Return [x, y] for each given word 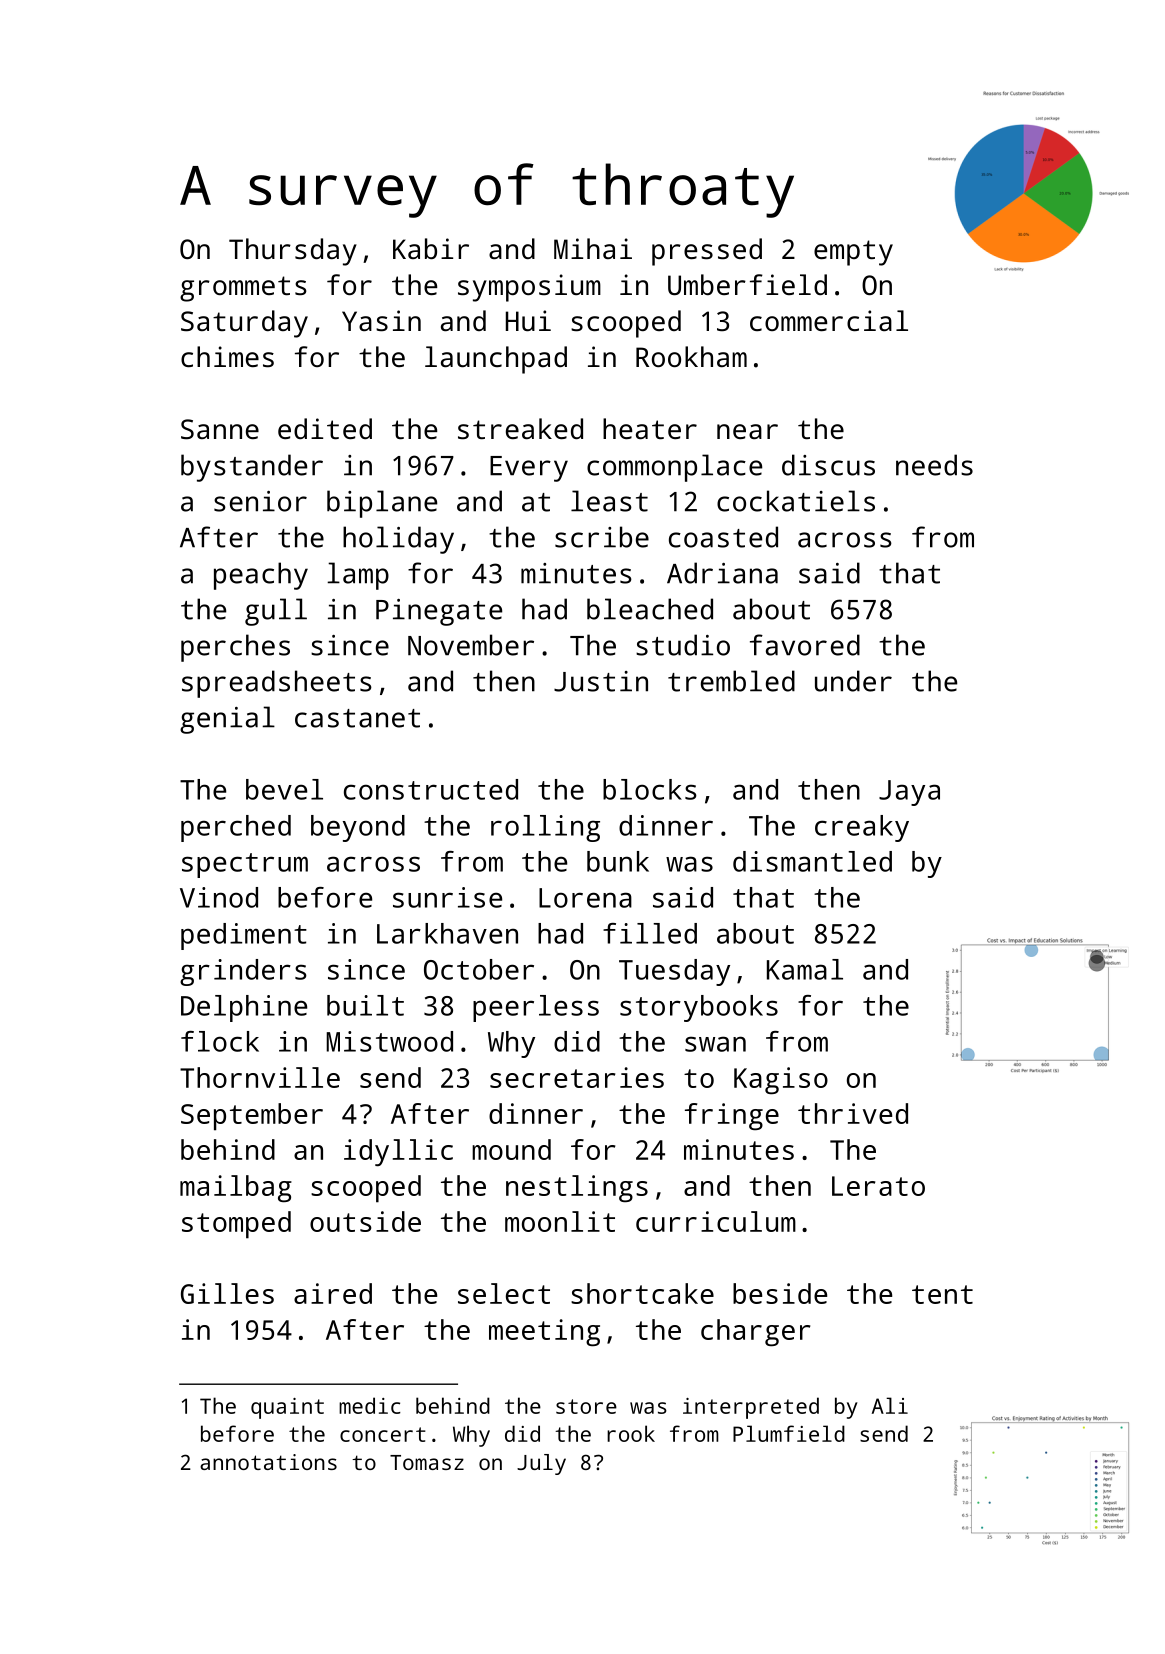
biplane [382, 504]
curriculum [716, 1221]
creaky [862, 828]
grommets [243, 289]
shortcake [642, 1293]
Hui [528, 320]
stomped [236, 1225]
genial [227, 720]
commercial [829, 320]
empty [853, 253]
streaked [520, 429]
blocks [650, 789]
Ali [890, 1405]
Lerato [878, 1186]
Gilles [227, 1293]
